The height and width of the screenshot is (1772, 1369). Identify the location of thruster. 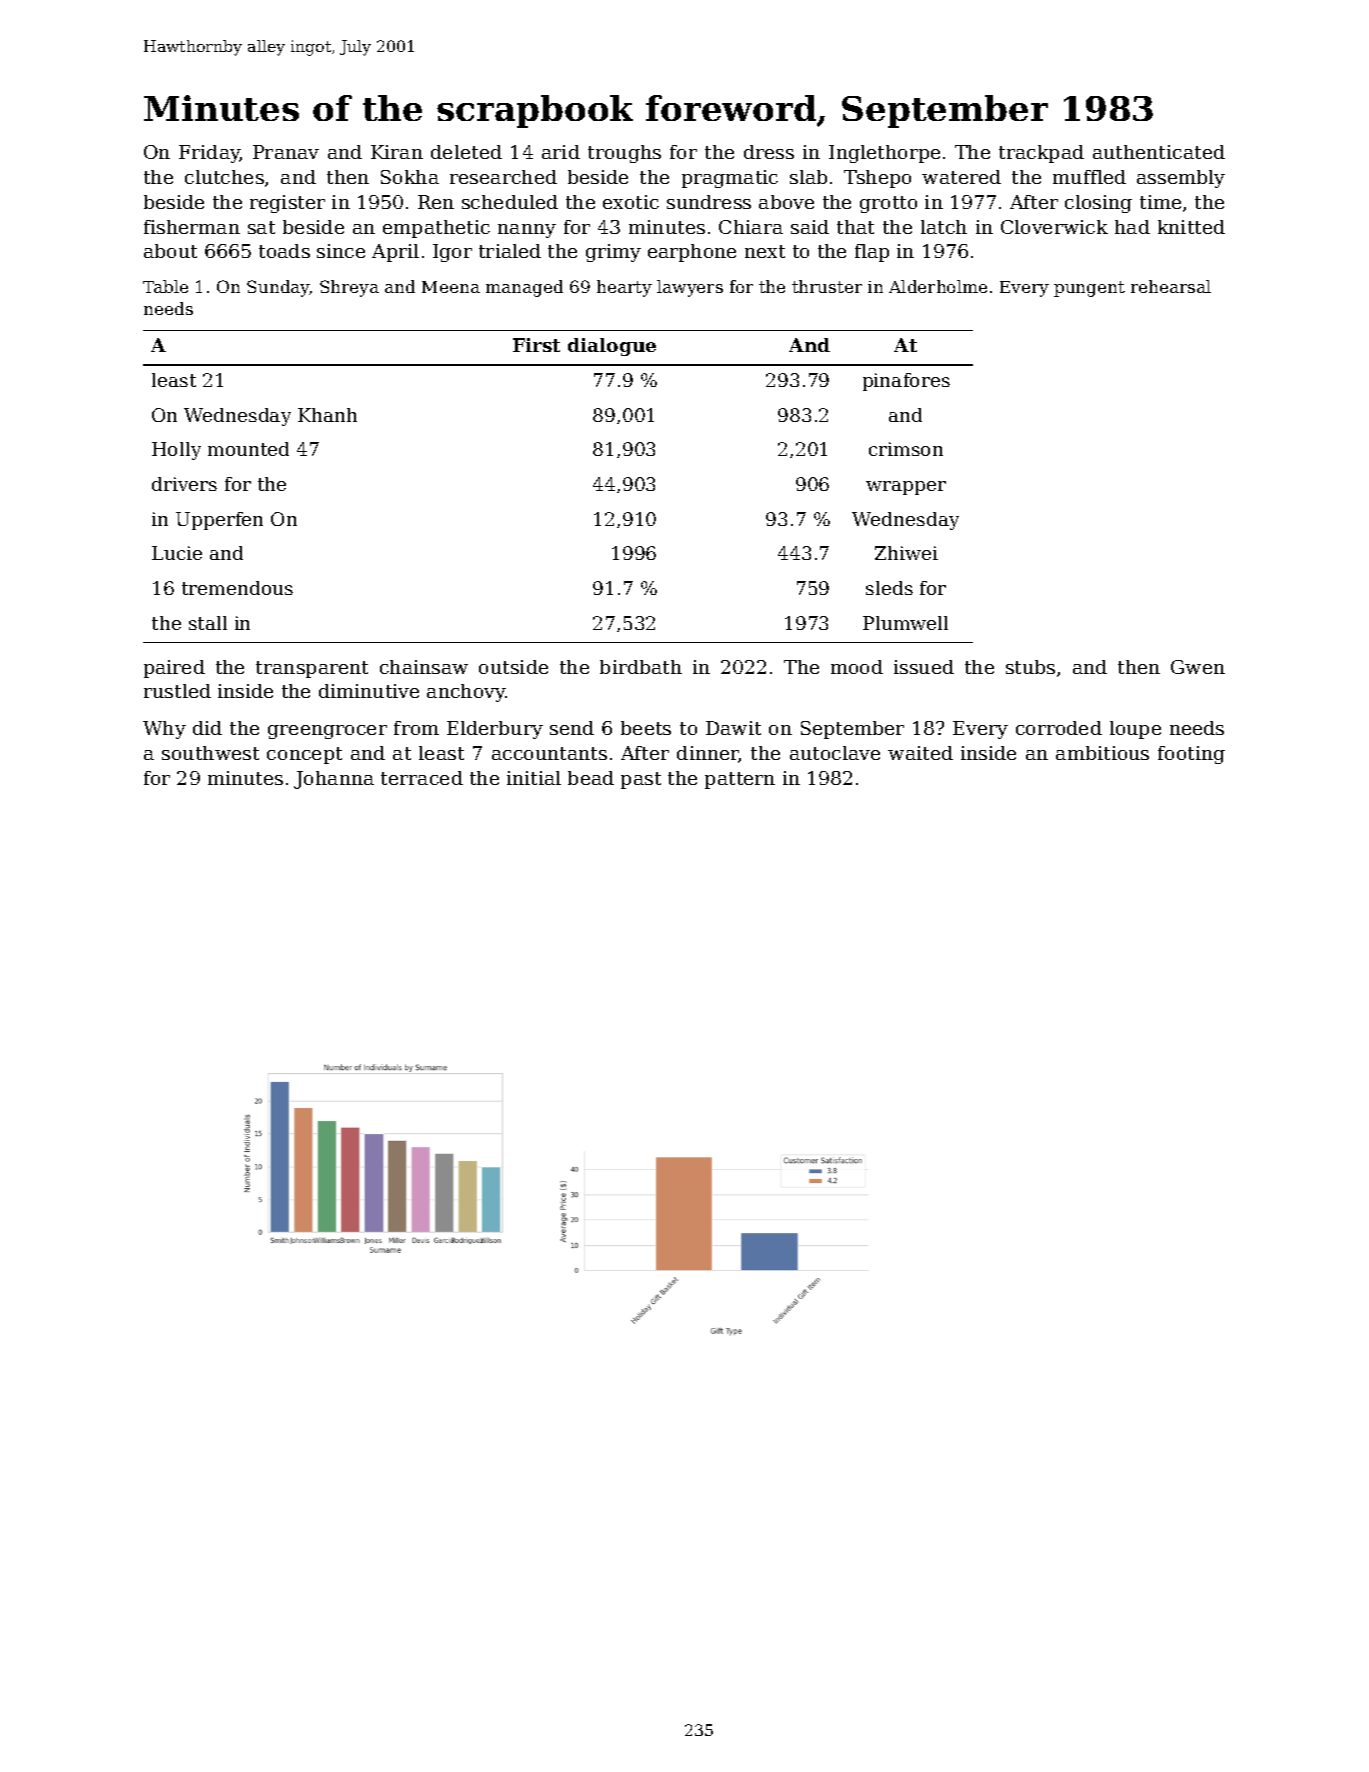
(827, 286).
